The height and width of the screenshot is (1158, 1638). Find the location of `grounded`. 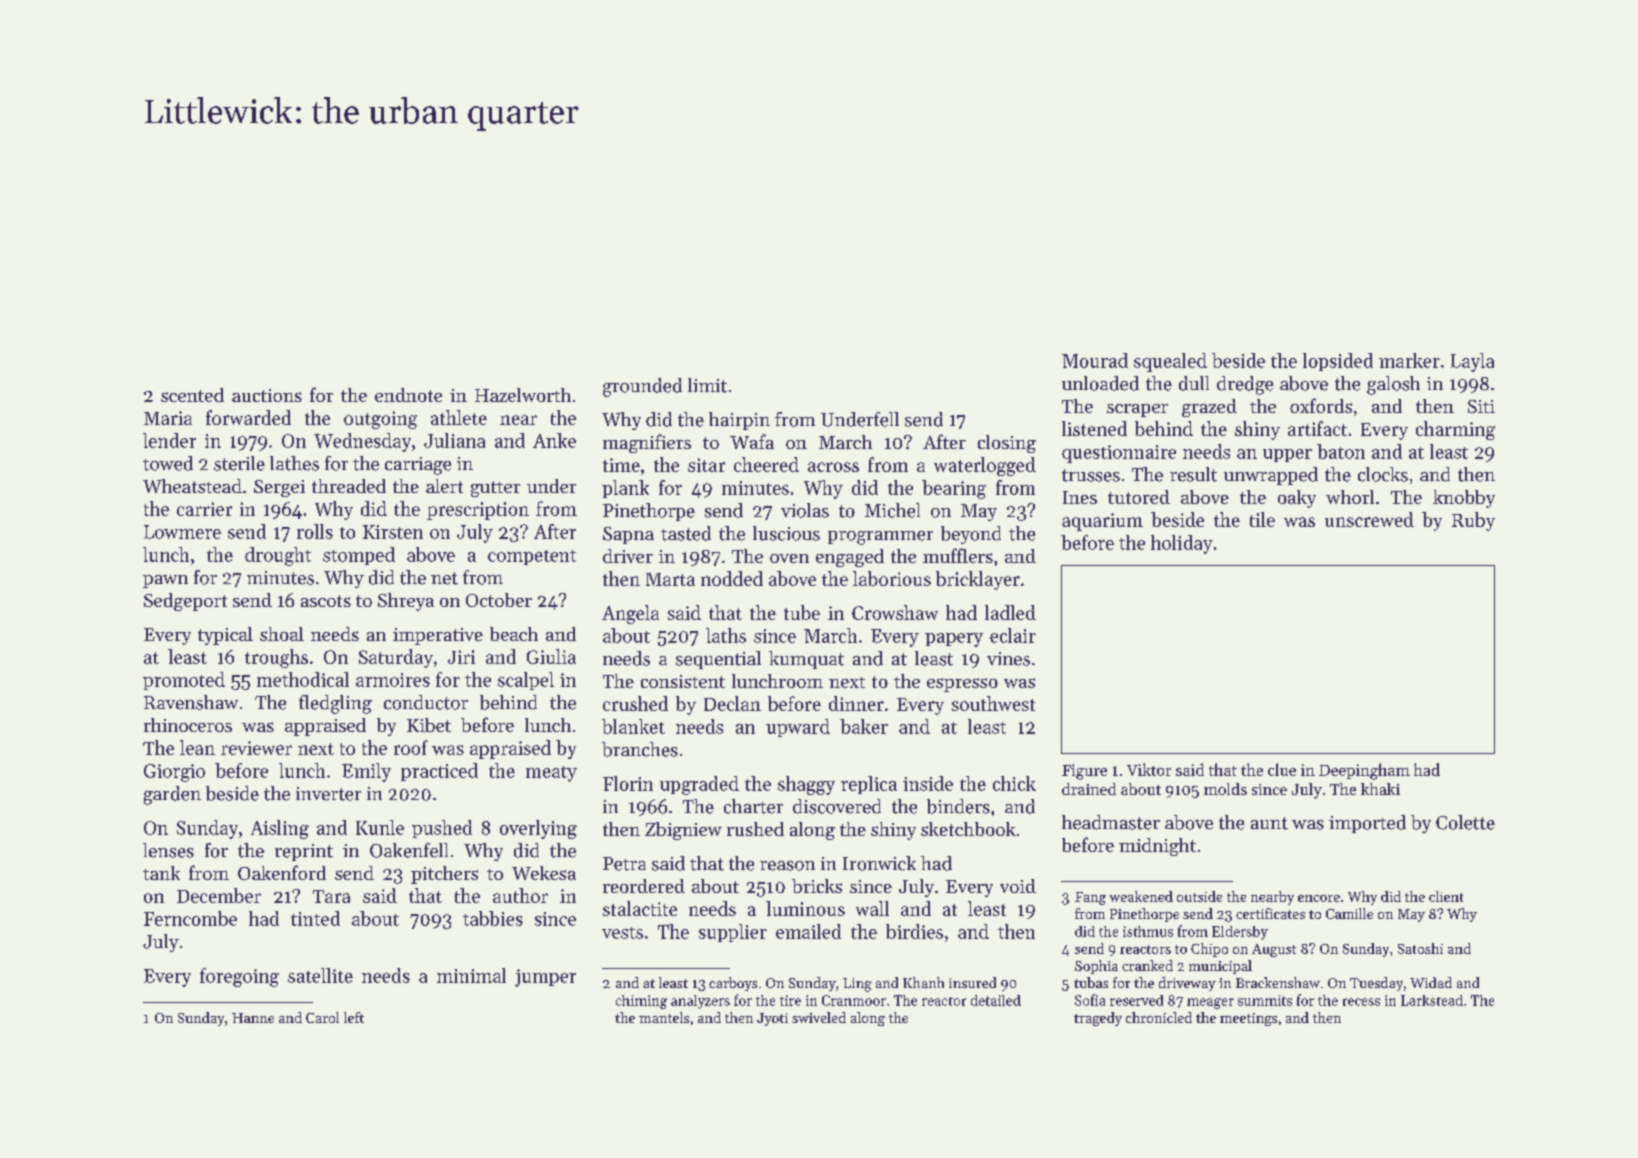

grounded is located at coordinates (642, 387).
